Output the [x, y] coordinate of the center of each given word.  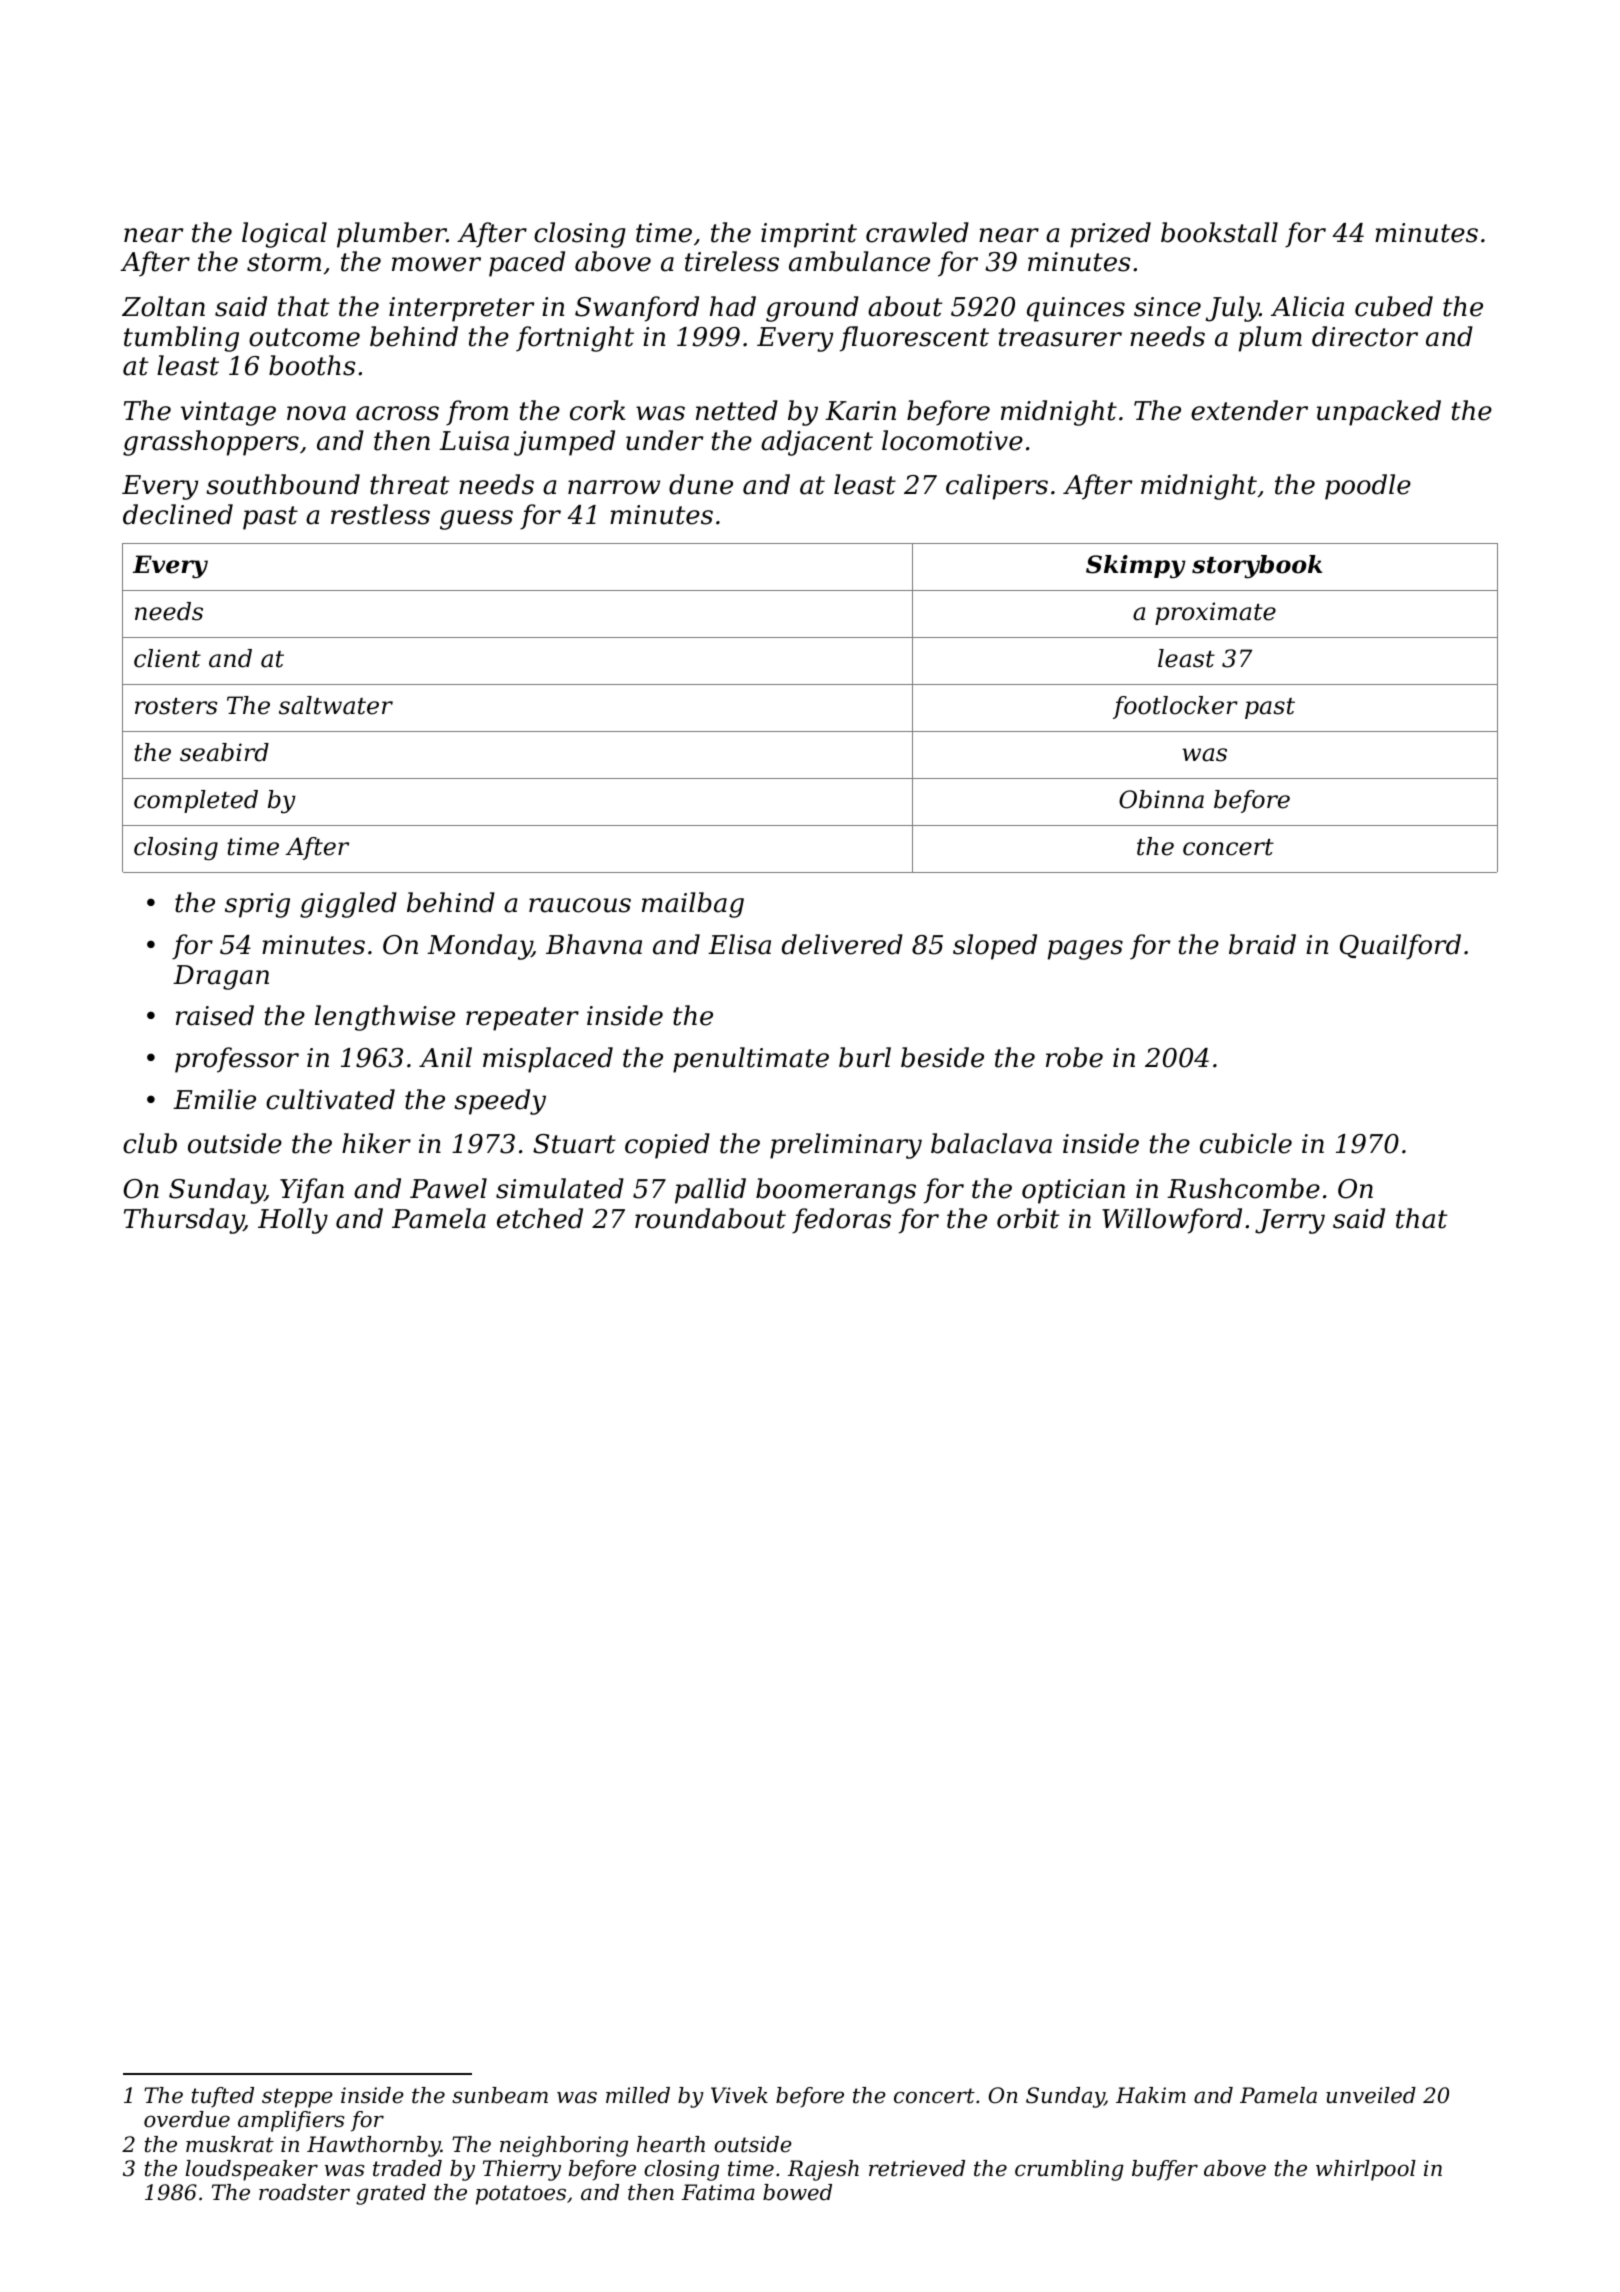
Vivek [739, 2095]
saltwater [336, 705]
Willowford [1172, 1221]
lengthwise [385, 1018]
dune [701, 484]
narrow [614, 487]
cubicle [1246, 1143]
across [397, 413]
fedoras [841, 1221]
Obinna [1161, 799]
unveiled [1371, 2095]
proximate [1215, 613]
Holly [293, 1221]
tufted [223, 2097]
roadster [304, 2192]
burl [865, 1057]
